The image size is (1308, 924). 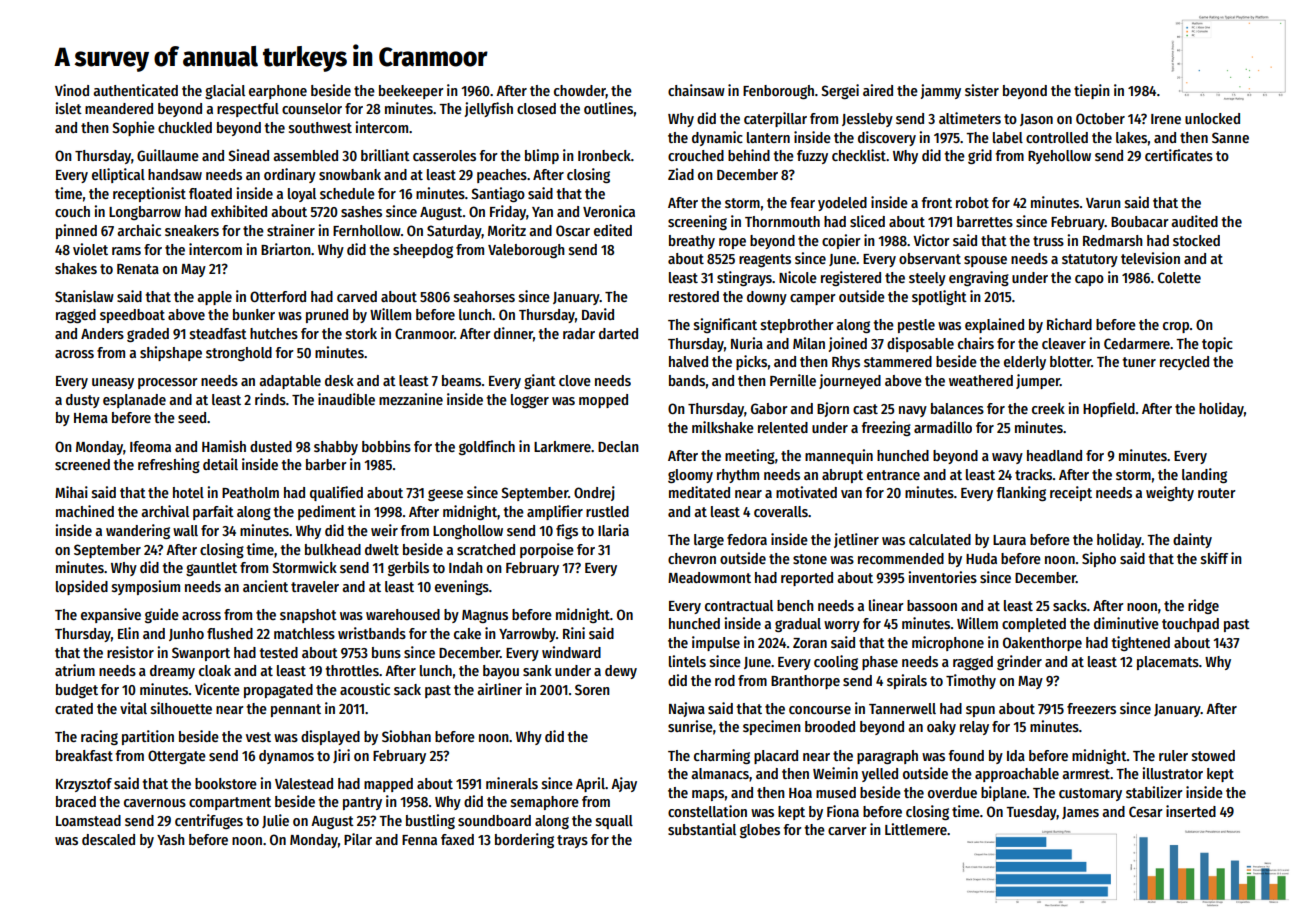 I want to click on cleaver, so click(x=1064, y=343).
